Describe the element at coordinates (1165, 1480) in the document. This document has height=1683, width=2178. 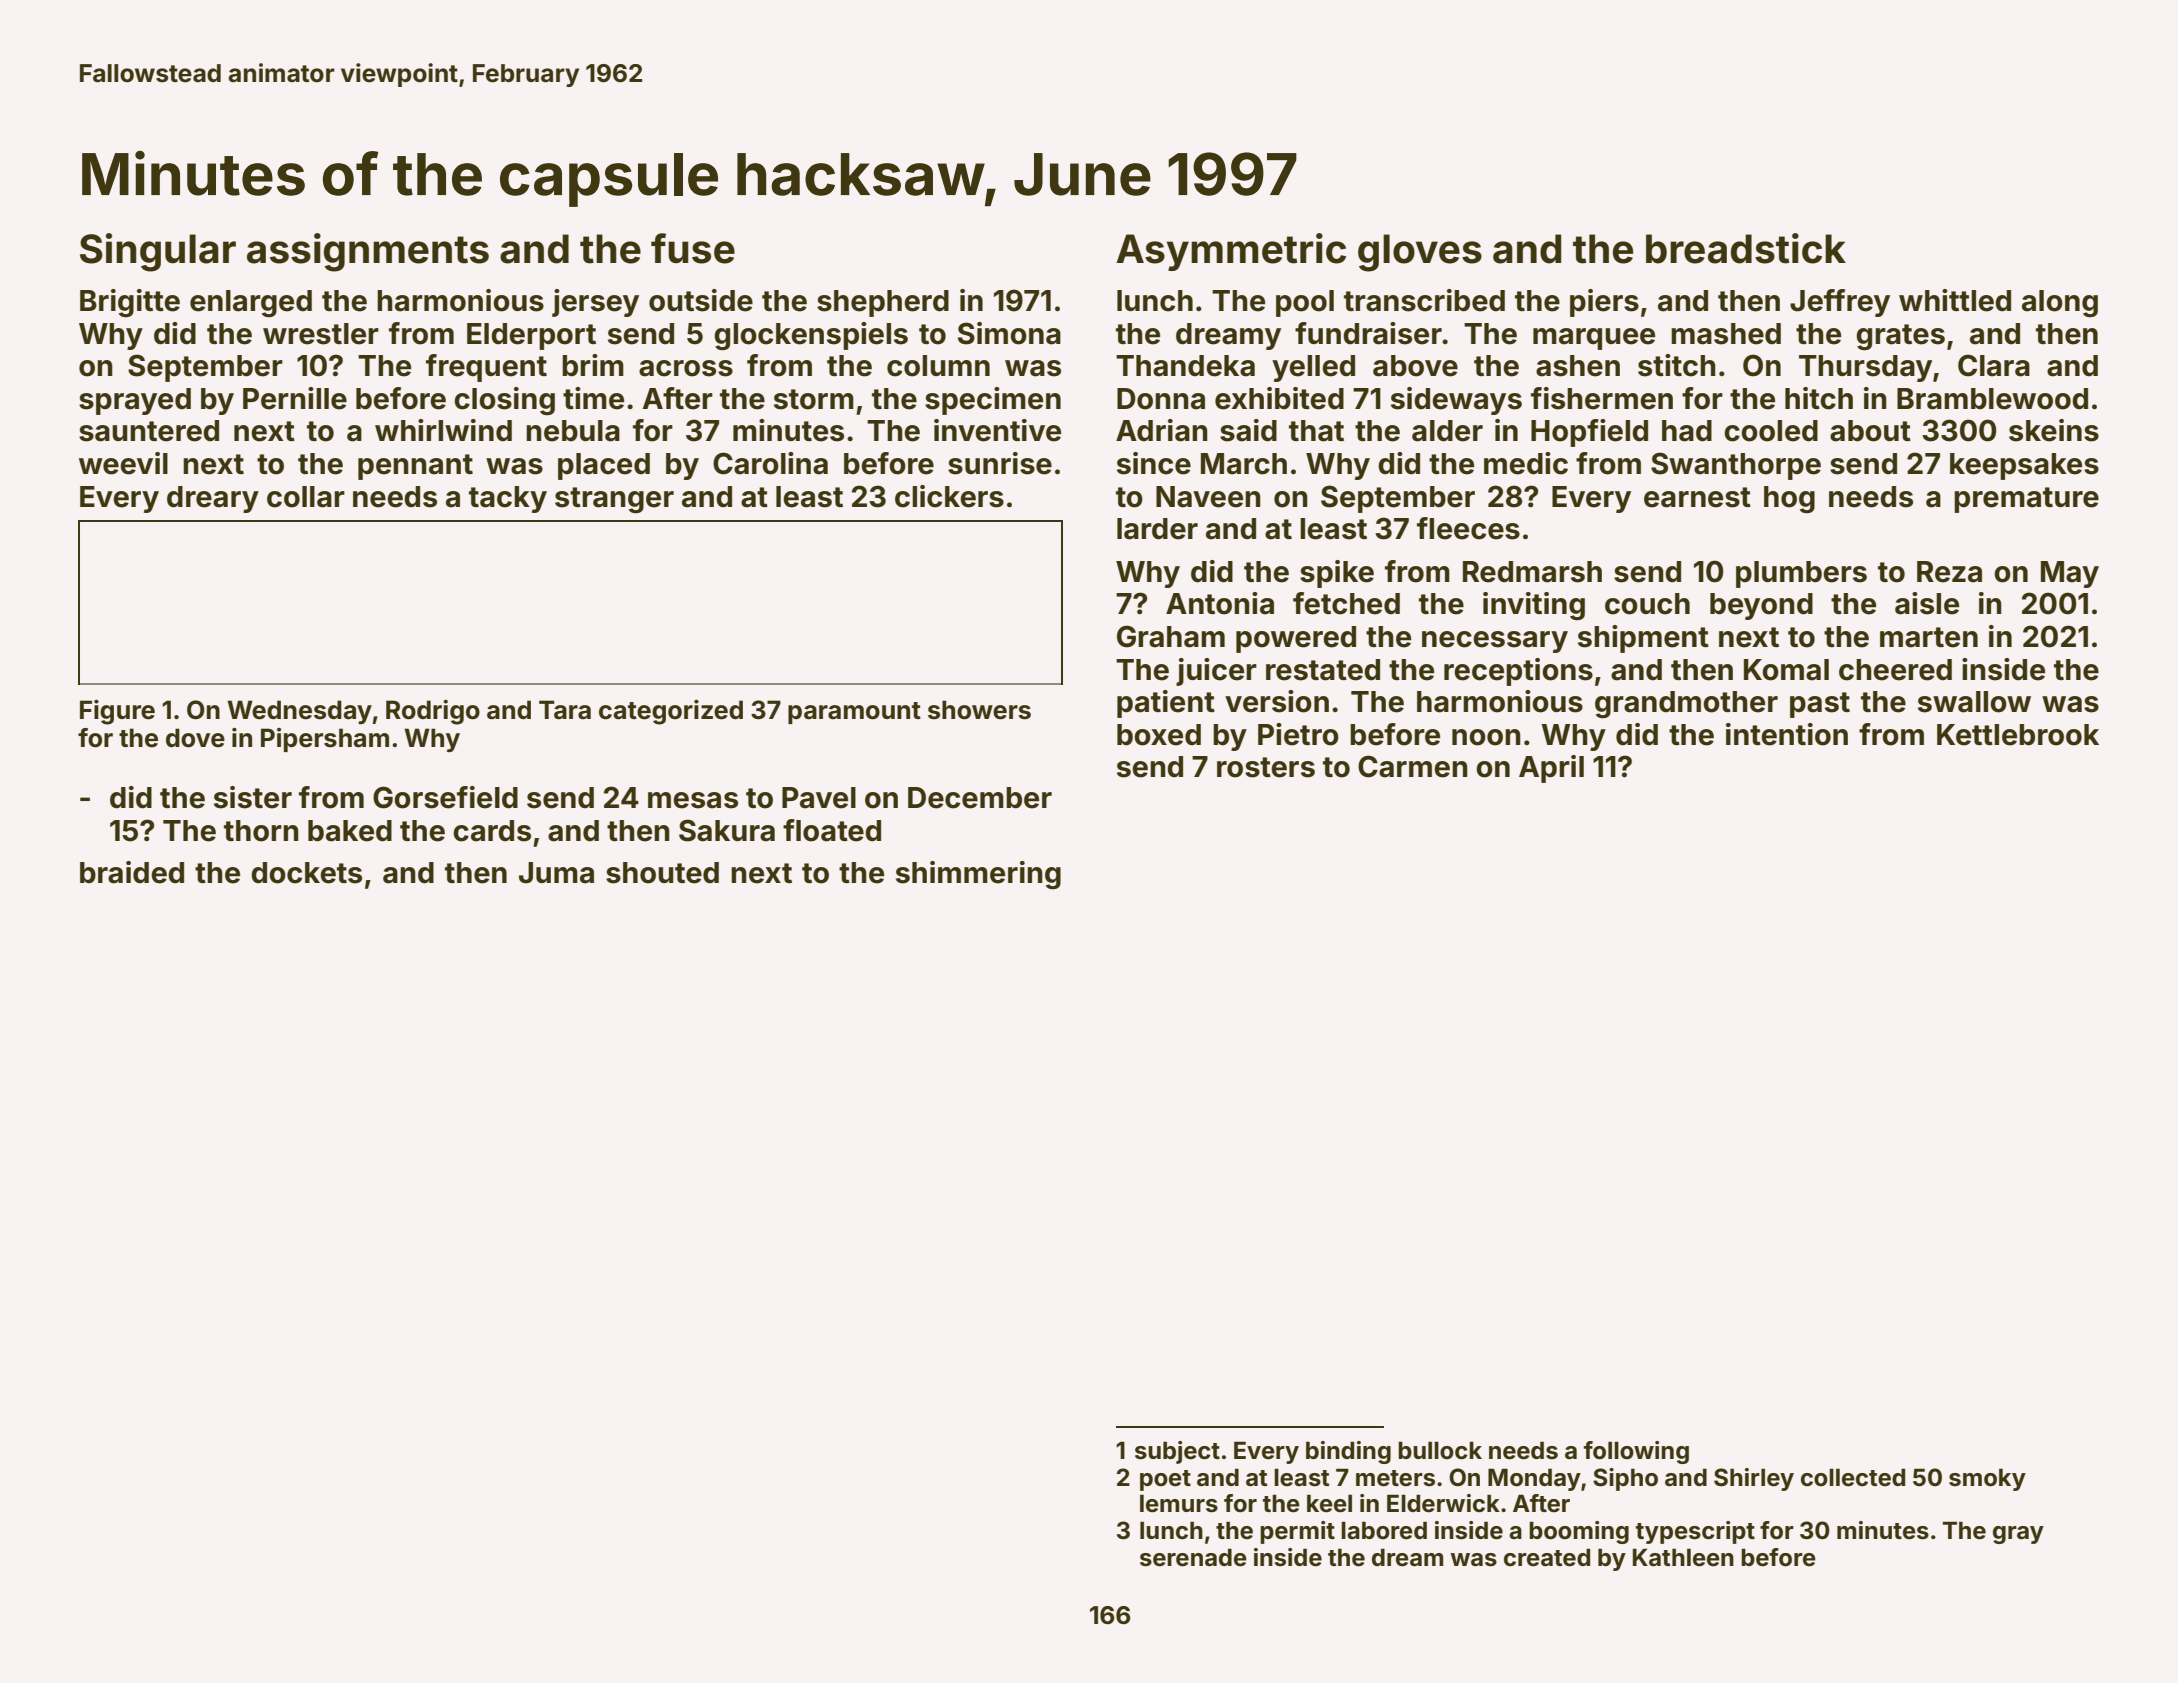
I see `poet` at that location.
